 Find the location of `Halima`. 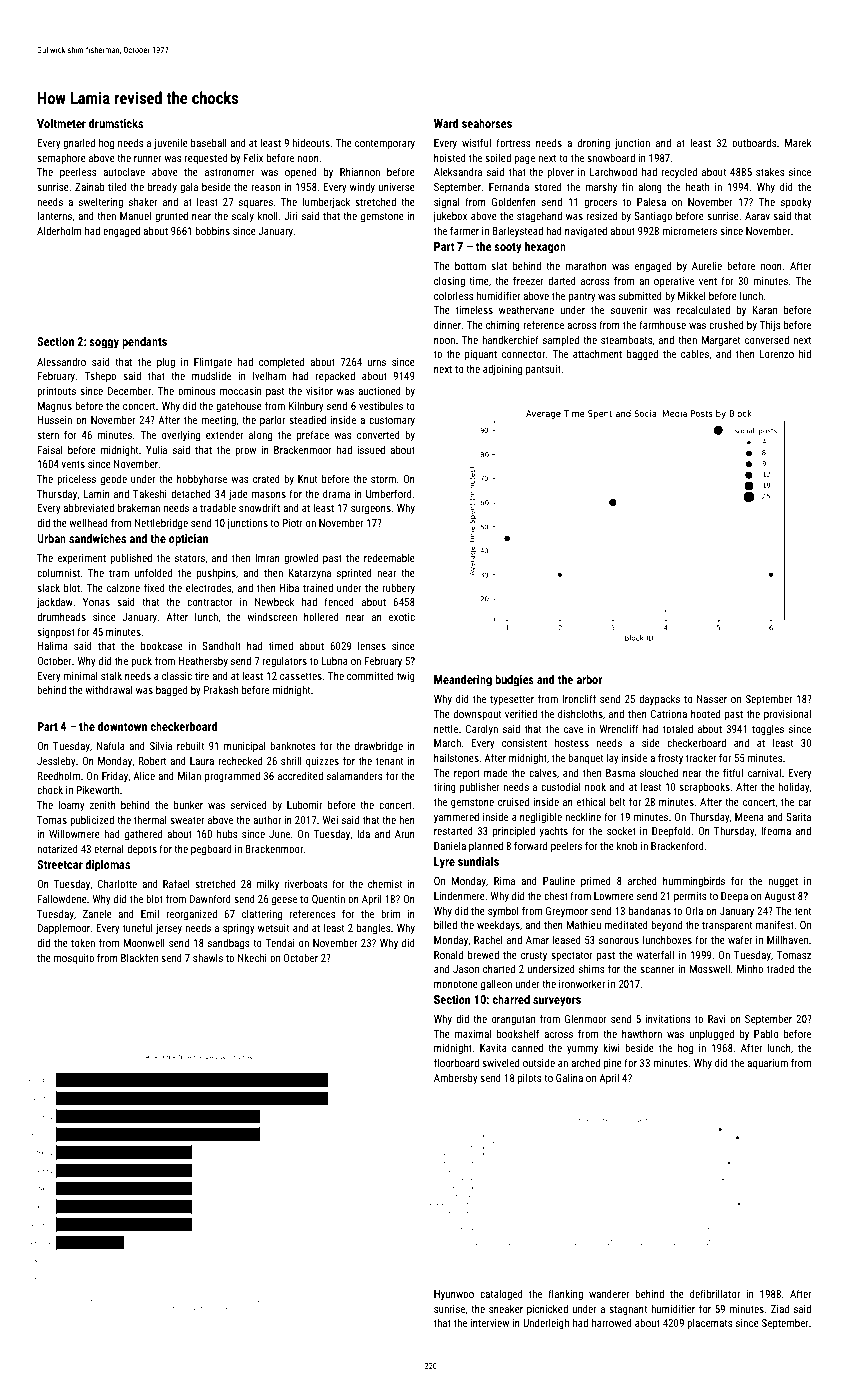

Halima is located at coordinates (52, 645).
